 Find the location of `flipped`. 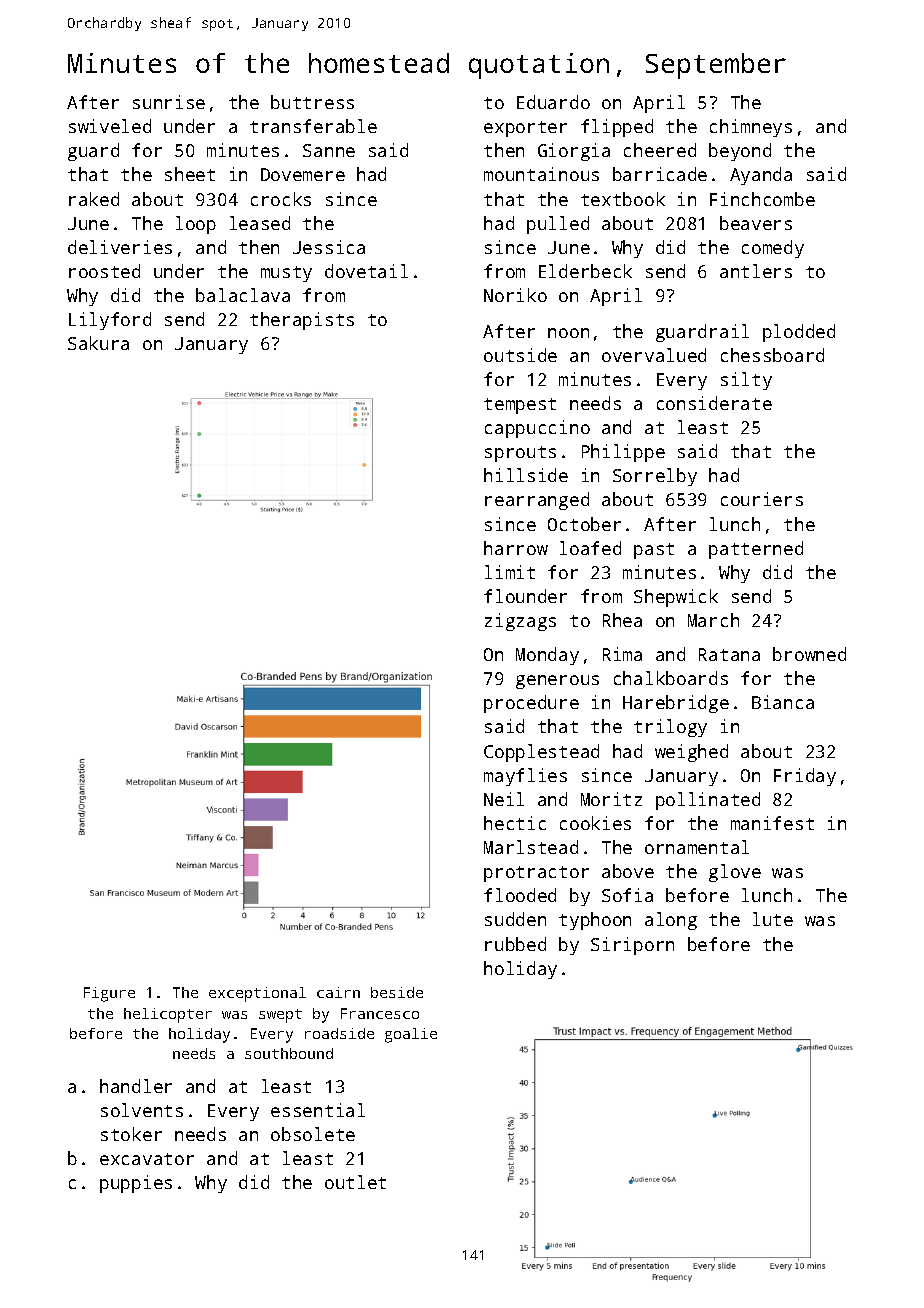

flipped is located at coordinates (617, 128).
